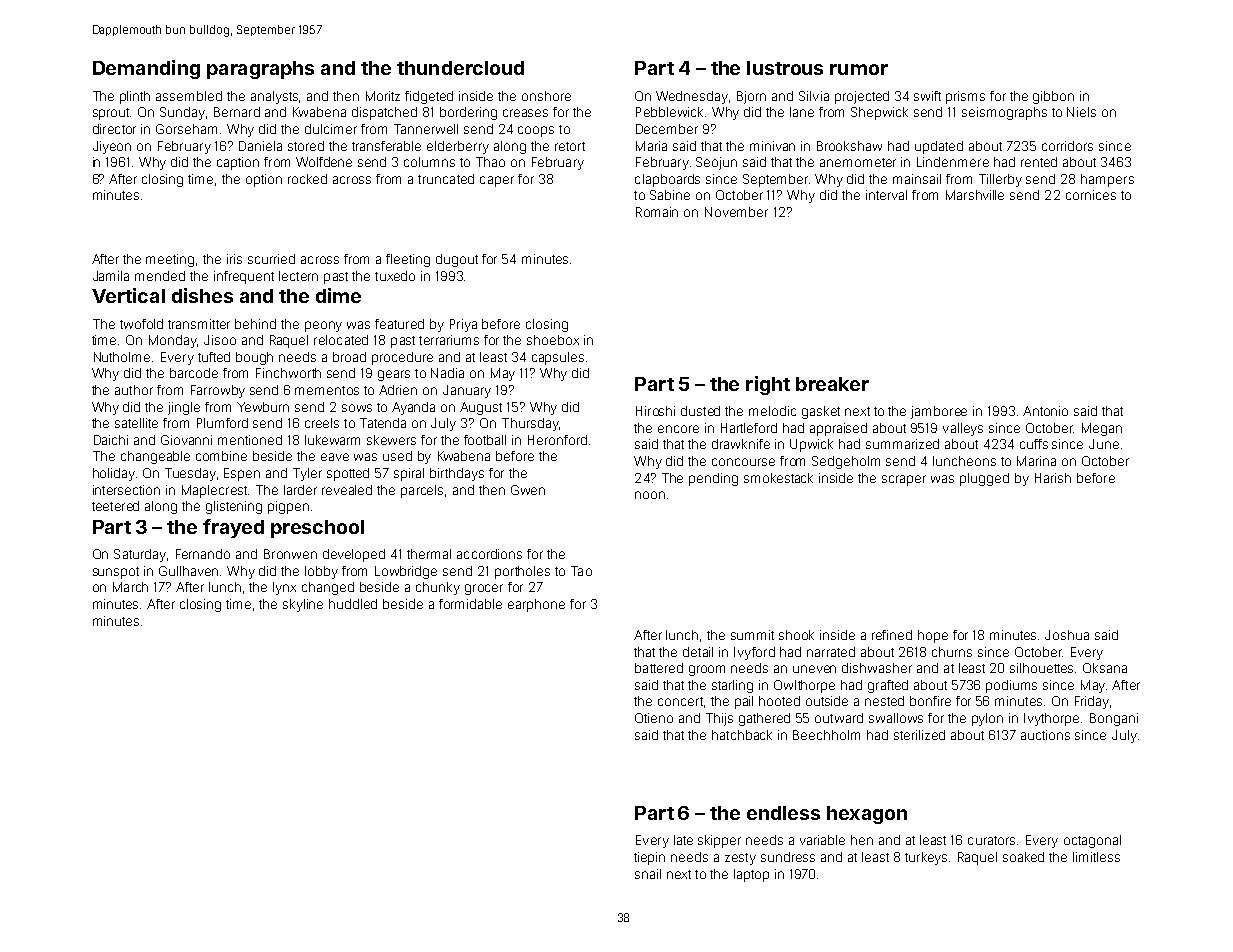 The height and width of the screenshot is (952, 1233). What do you see at coordinates (114, 474) in the screenshot?
I see `holiday` at bounding box center [114, 474].
